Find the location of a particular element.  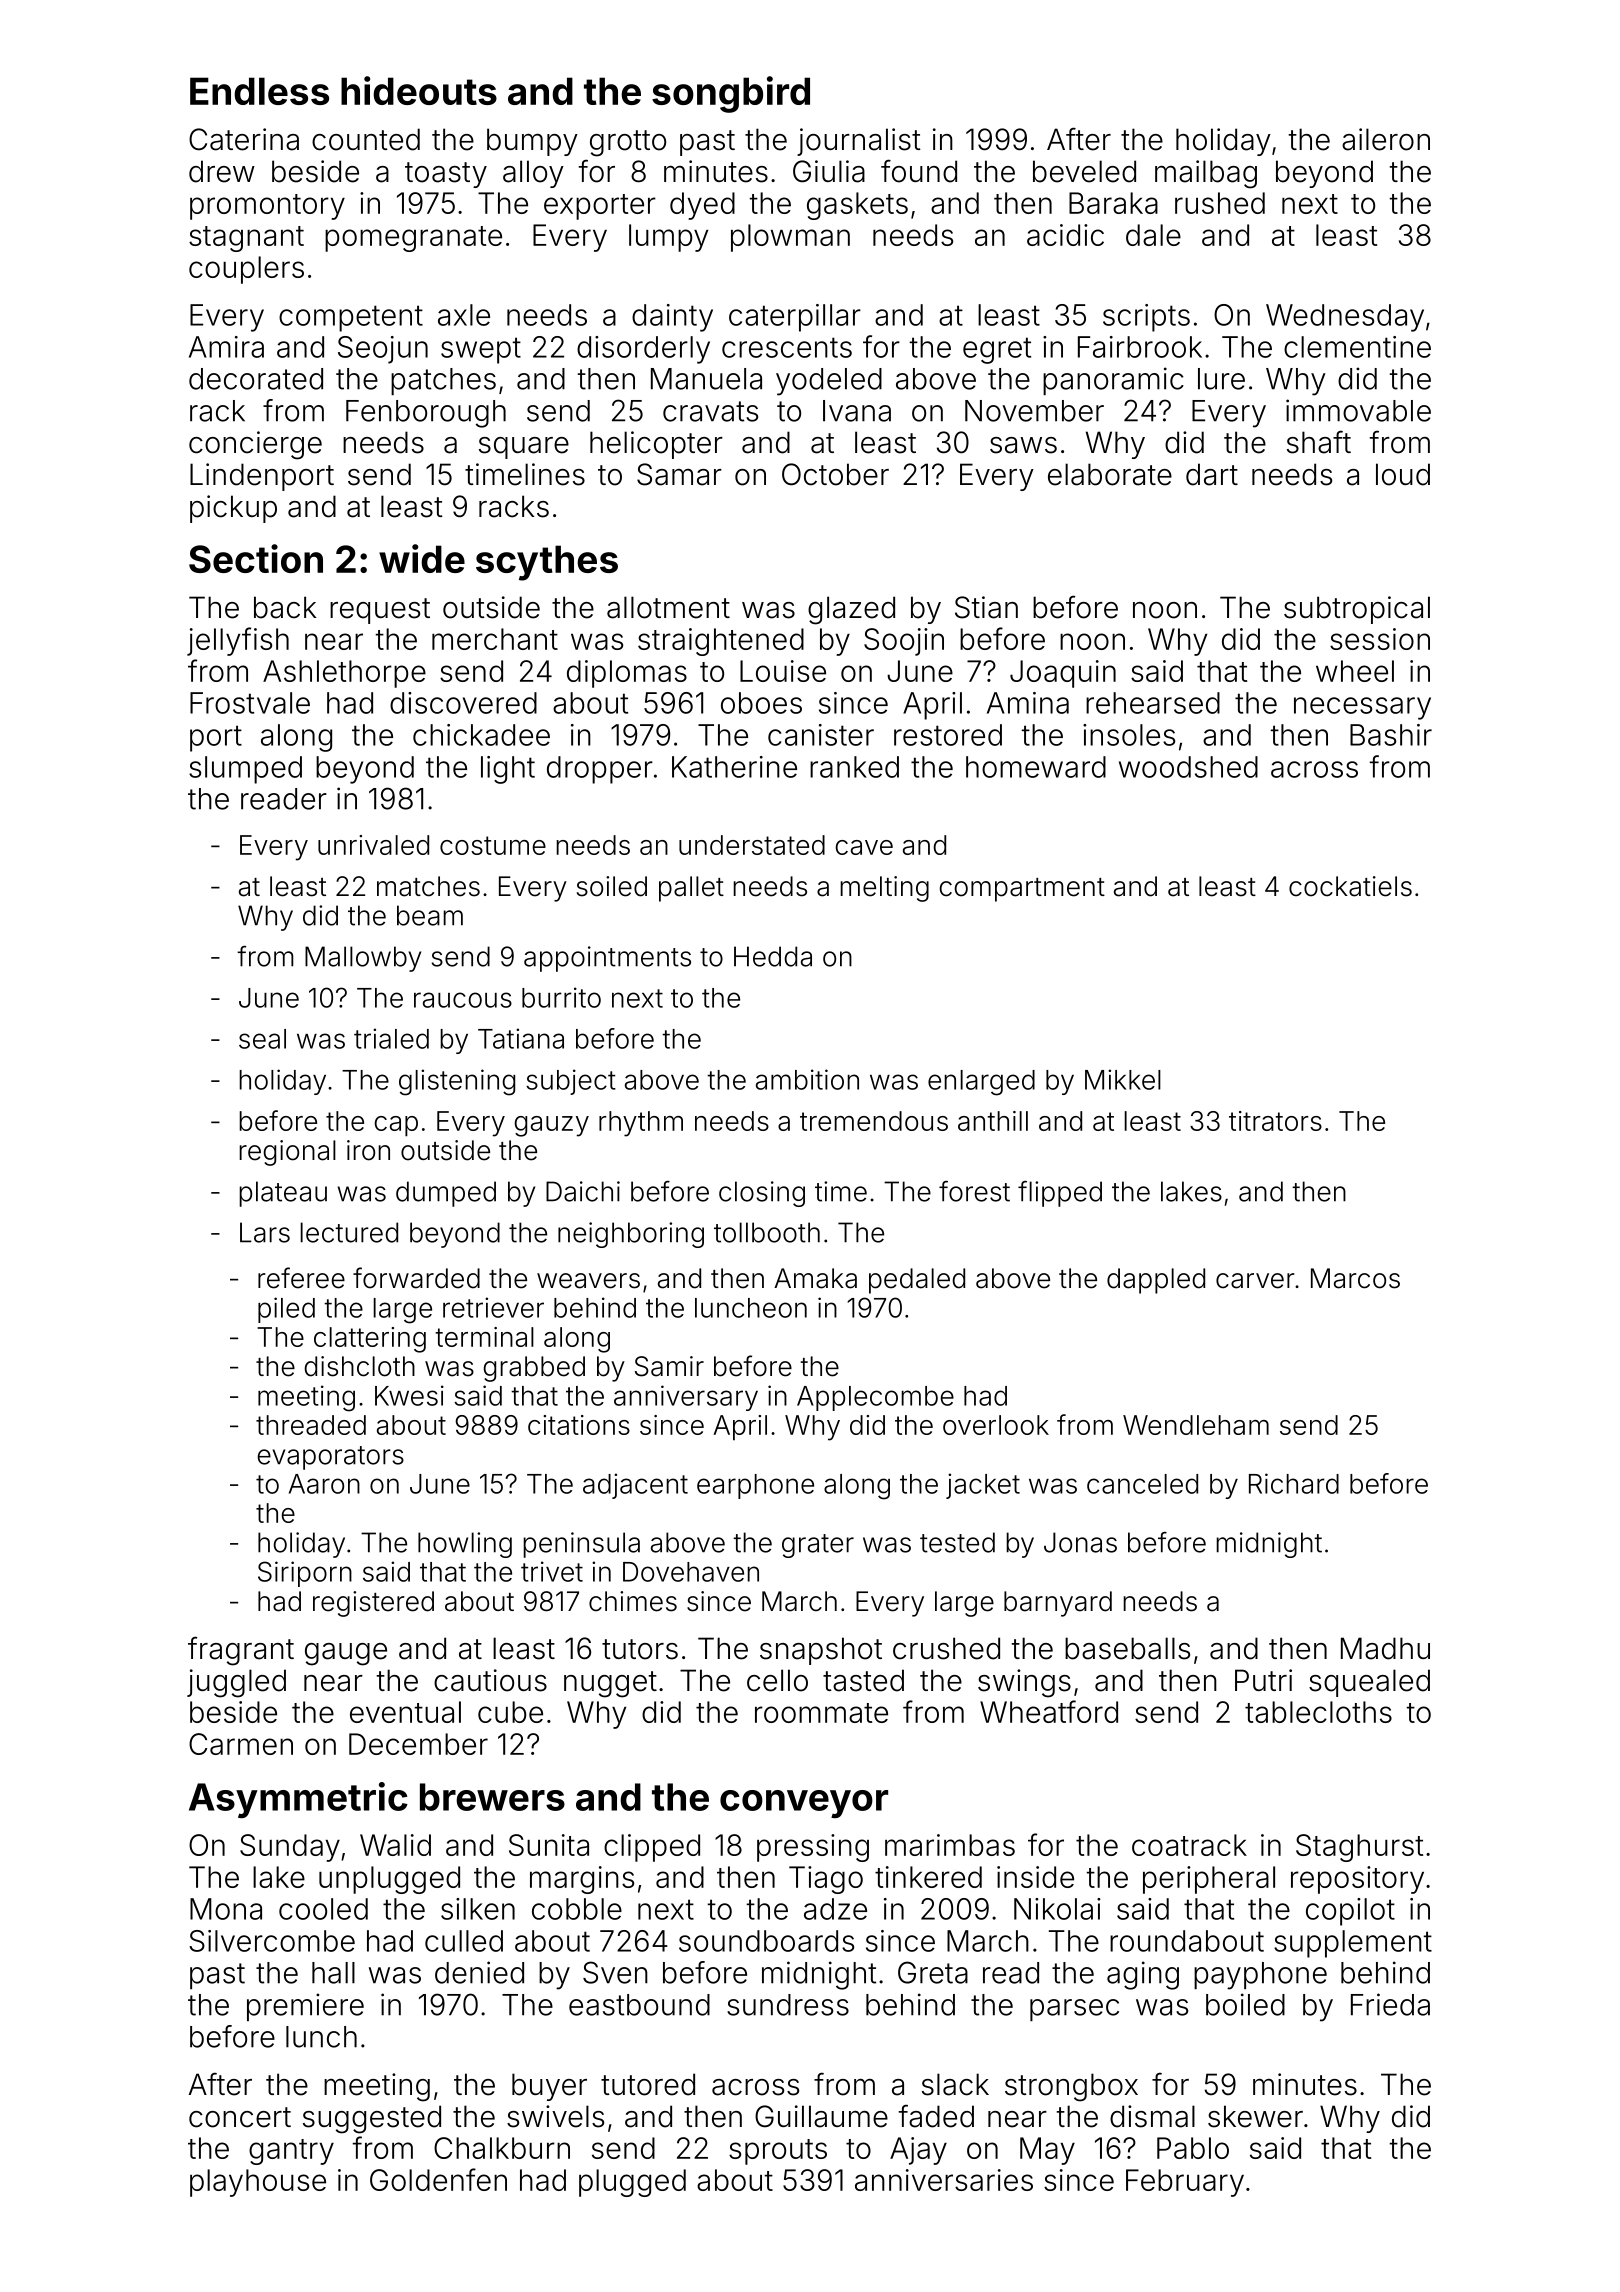

Seojun is located at coordinates (383, 350).
